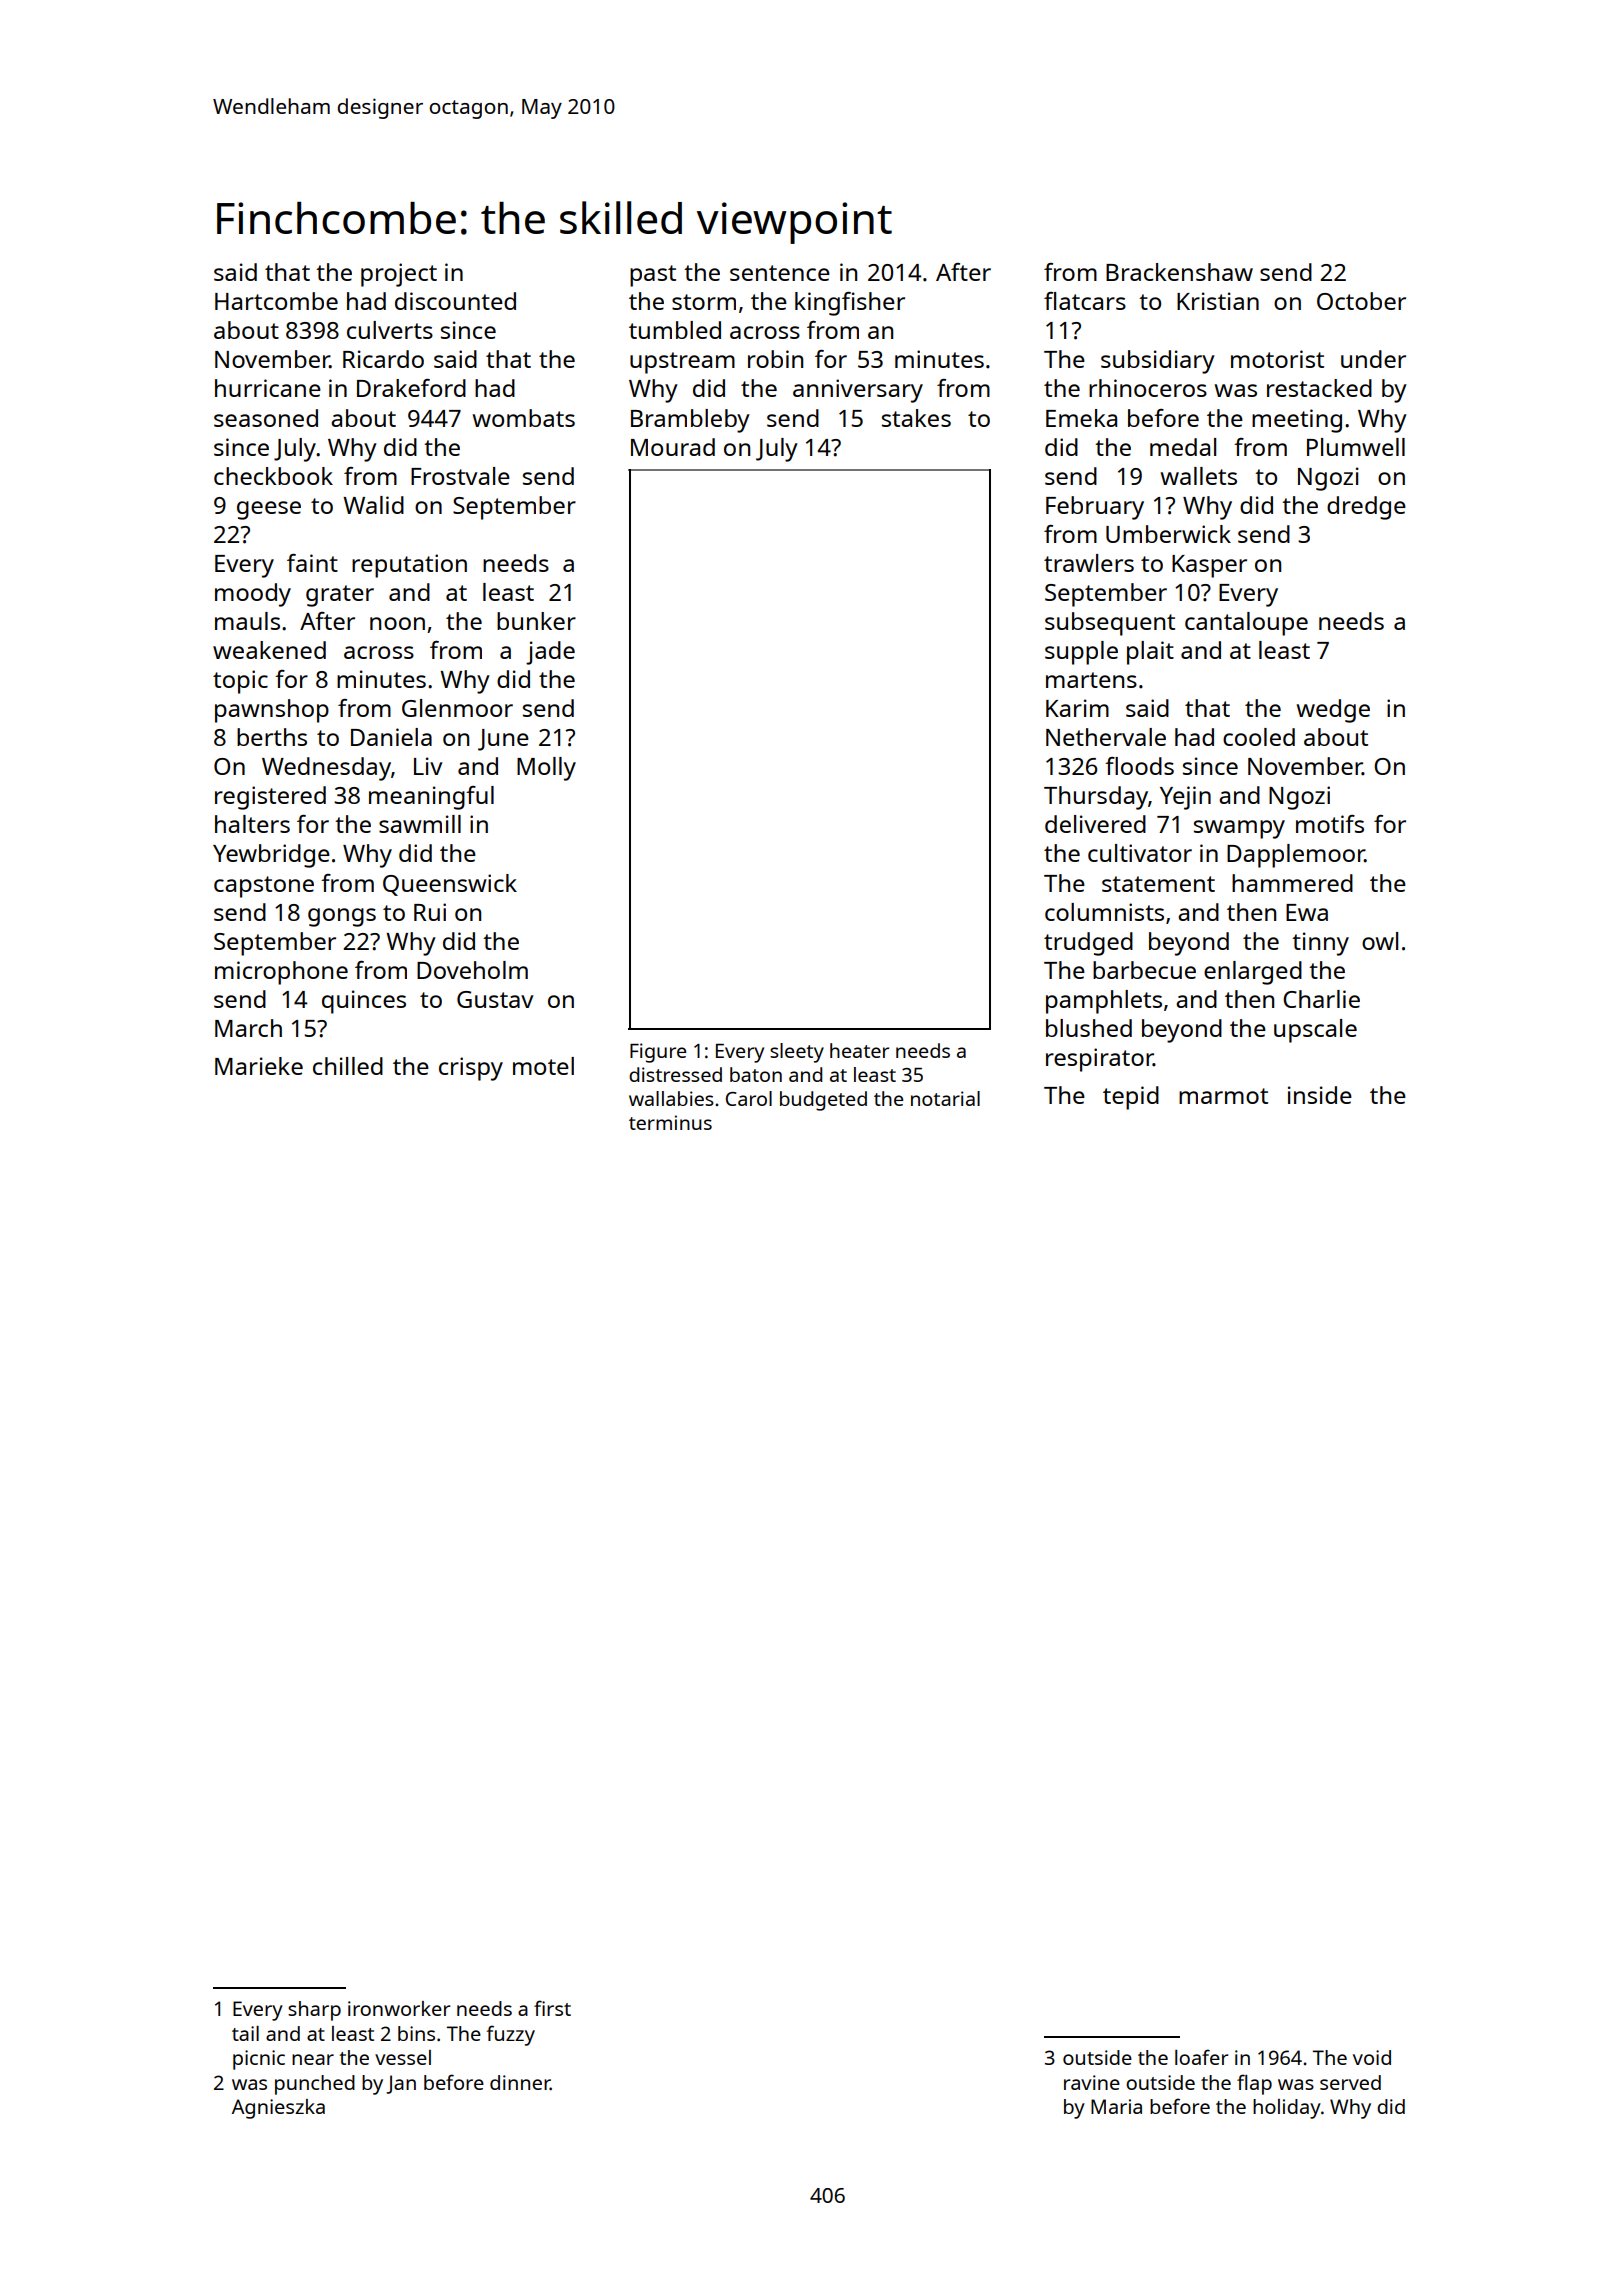 The image size is (1620, 2292). I want to click on wallabies, so click(671, 1098).
